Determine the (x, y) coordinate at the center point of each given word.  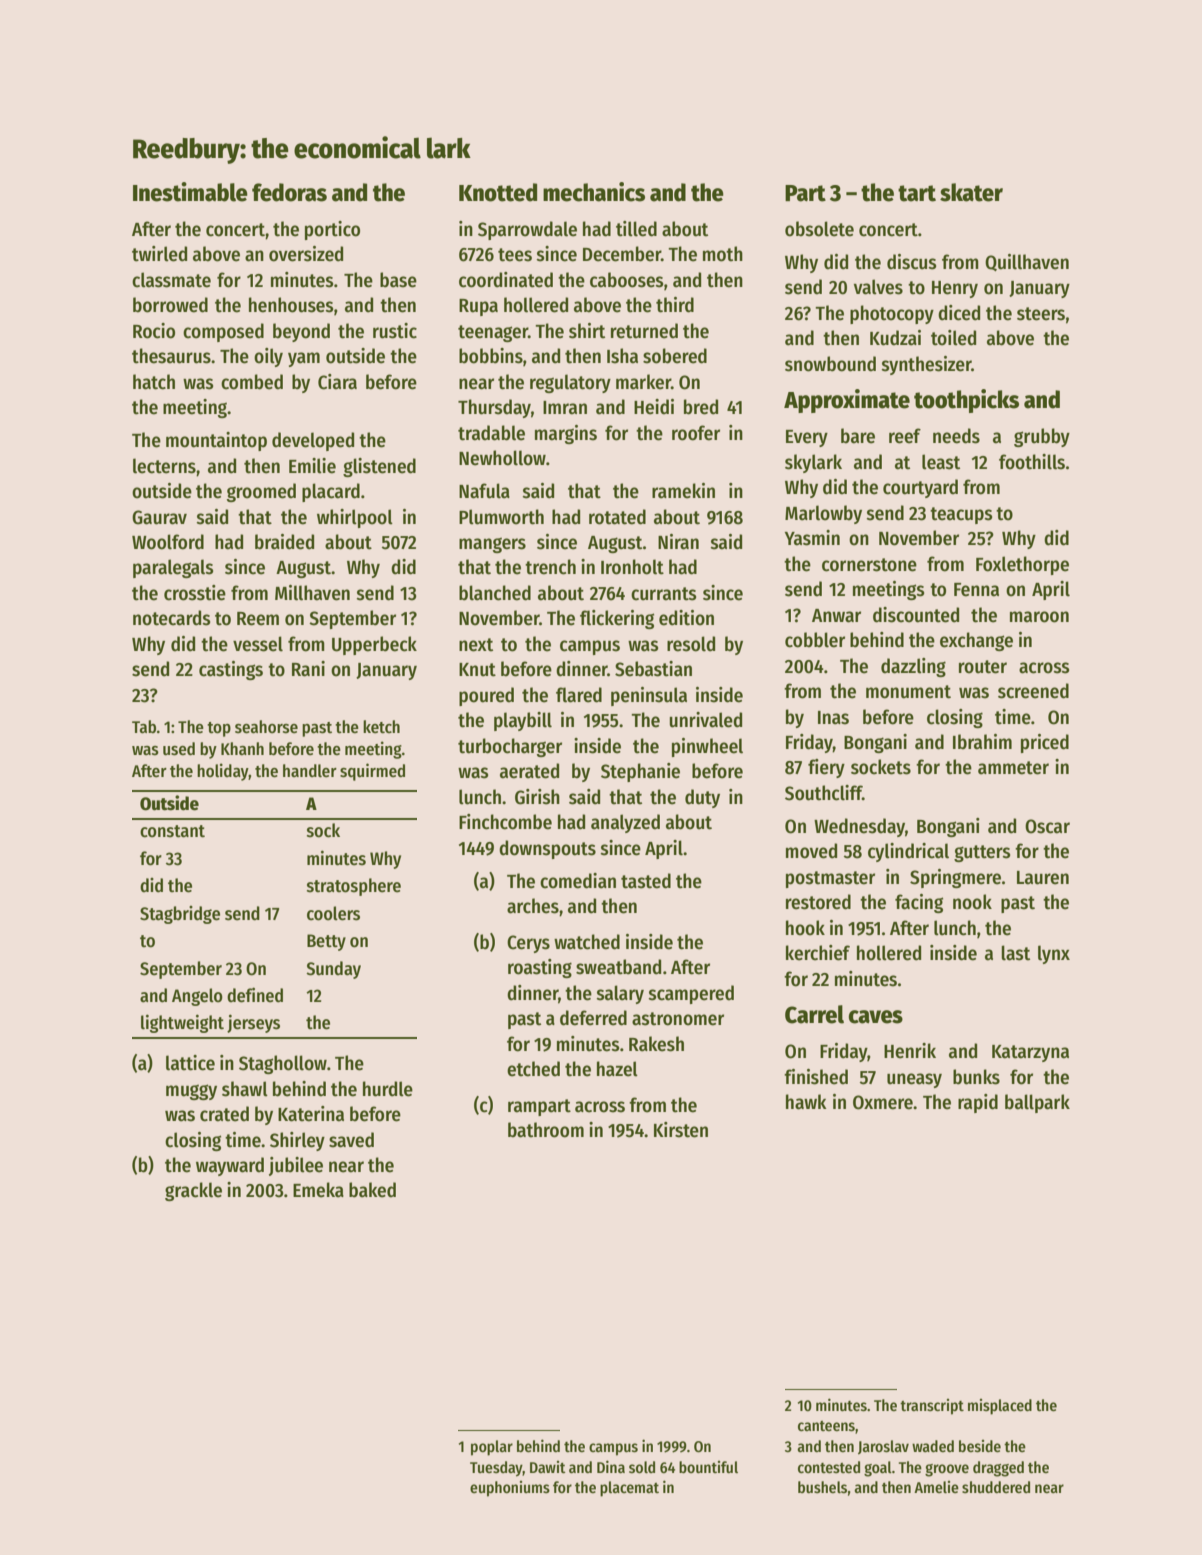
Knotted (498, 192)
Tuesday (496, 1469)
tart (917, 193)
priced (1045, 743)
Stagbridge (180, 915)
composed (223, 332)
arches (533, 906)
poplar (492, 1448)
